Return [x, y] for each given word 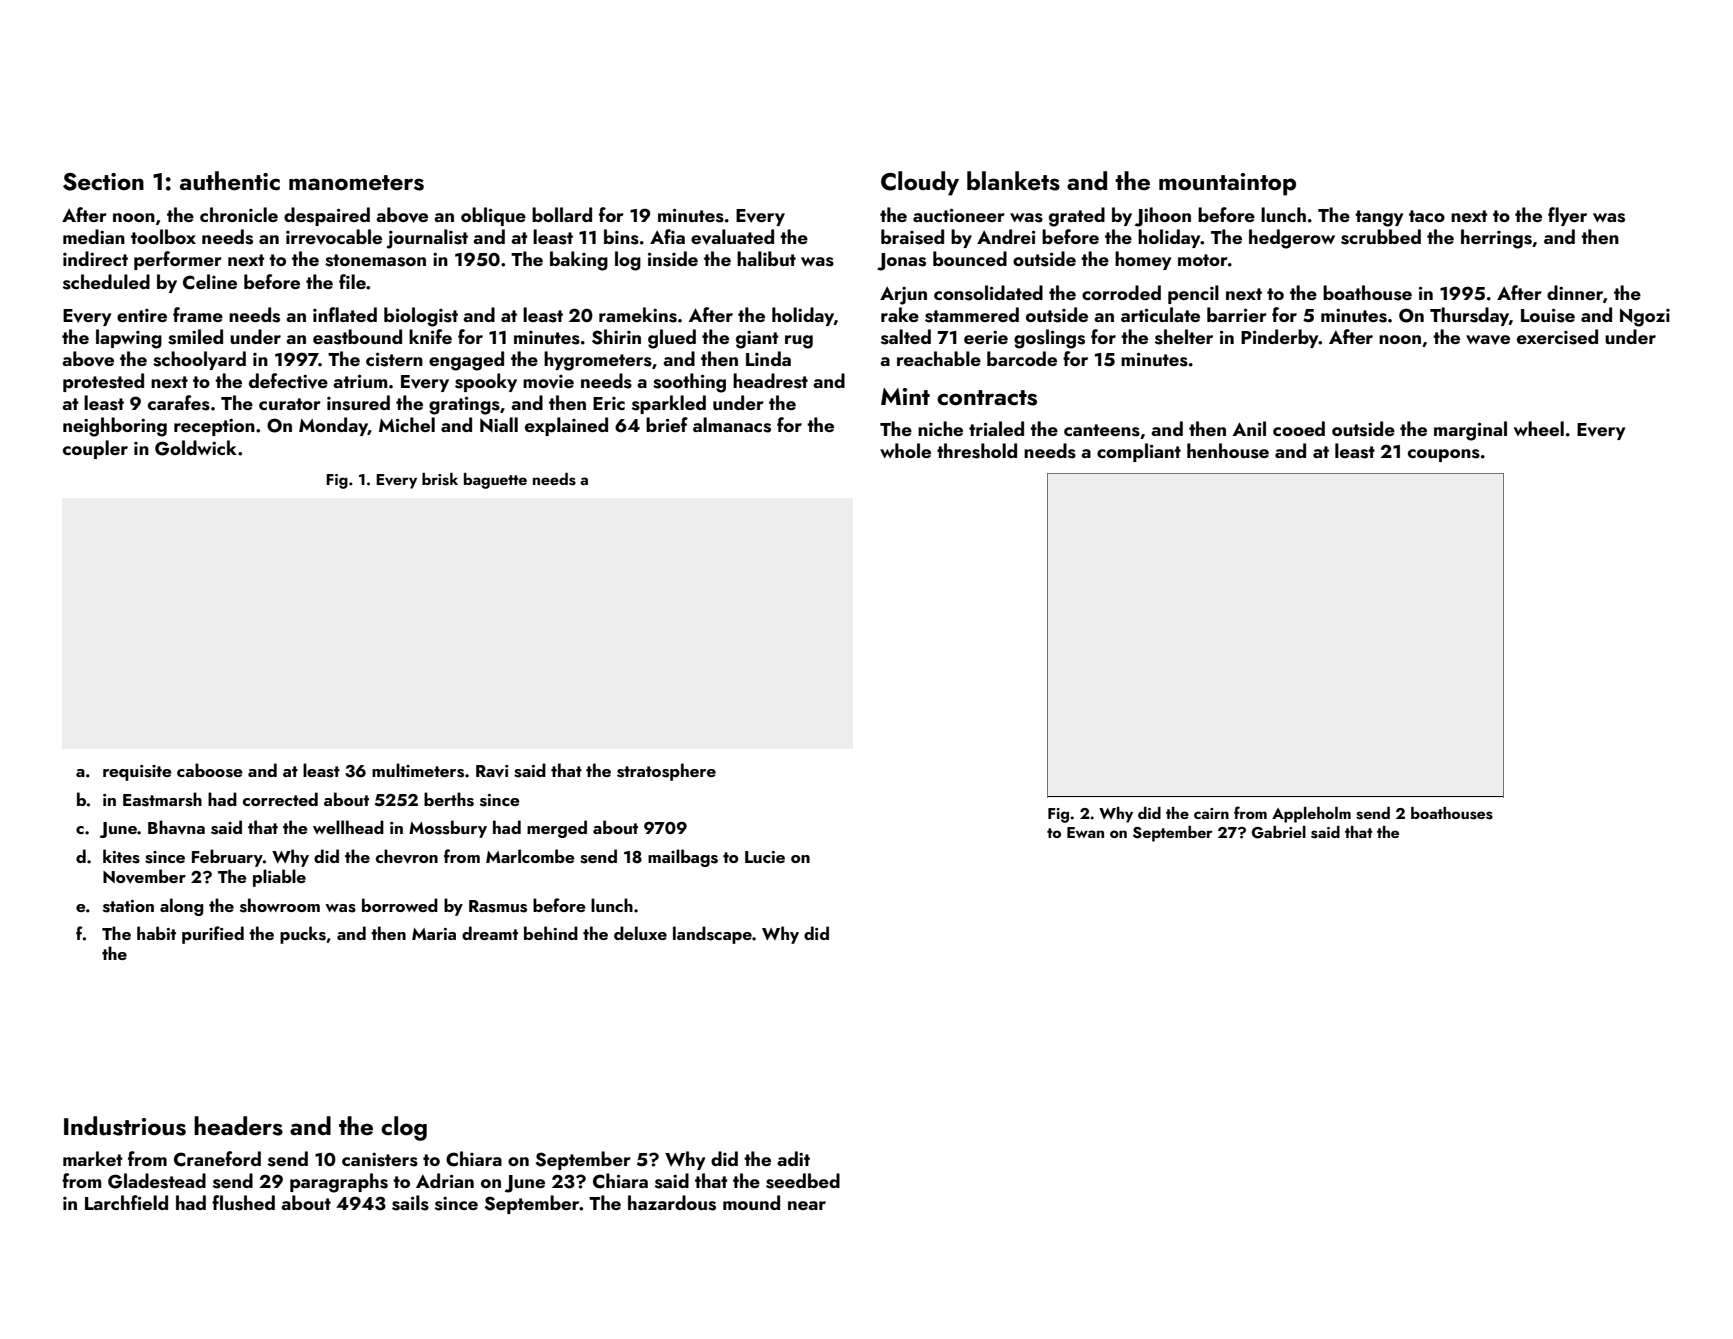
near [807, 1205]
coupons [1444, 455]
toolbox [163, 236]
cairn [1211, 813]
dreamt [490, 933]
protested [103, 382]
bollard [562, 214]
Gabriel [1279, 832]
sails [410, 1203]
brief [667, 424]
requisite [137, 773]
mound [751, 1202]
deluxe [640, 933]
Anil [1249, 428]
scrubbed [1381, 237]
